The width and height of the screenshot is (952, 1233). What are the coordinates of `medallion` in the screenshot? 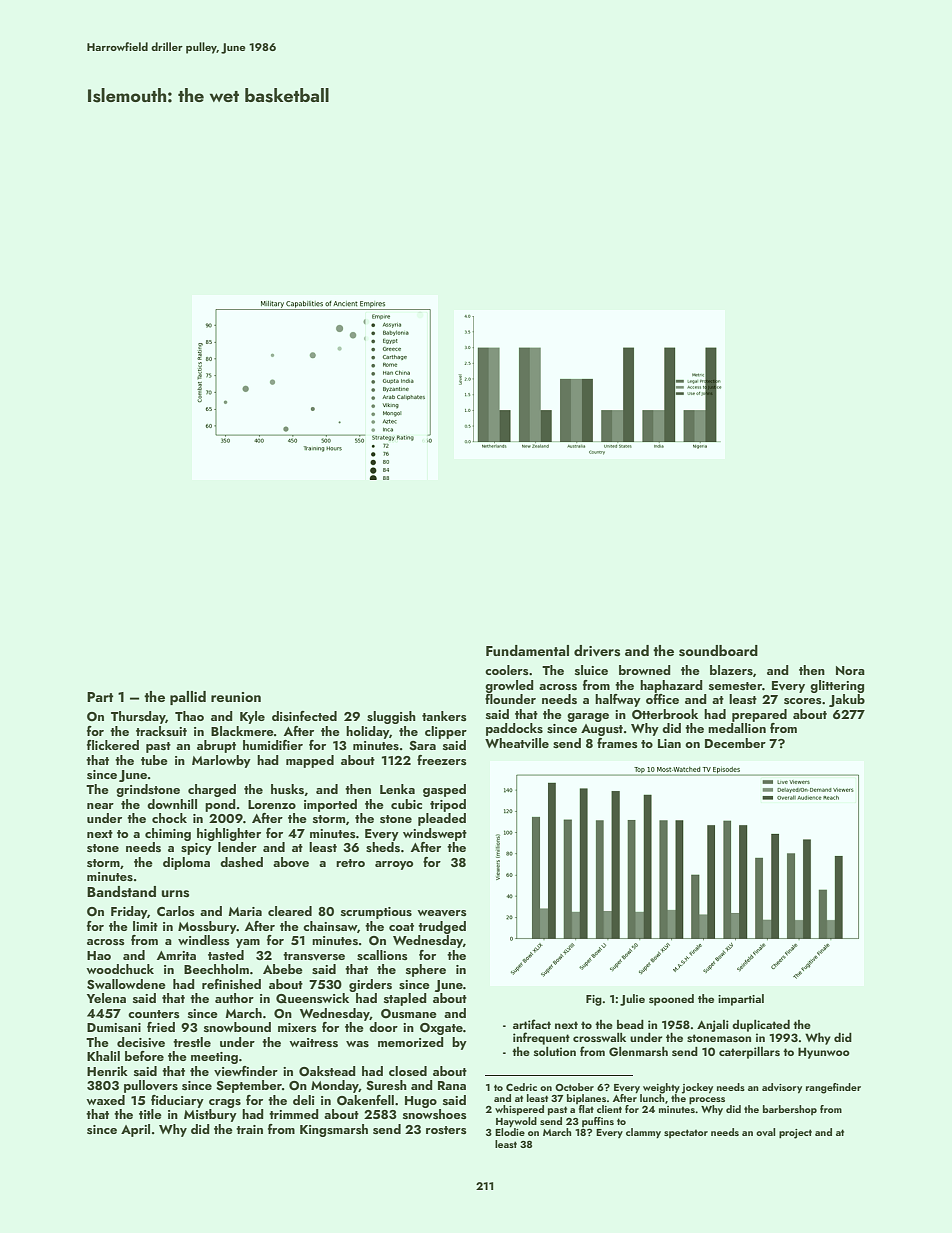 It's located at (737, 728).
